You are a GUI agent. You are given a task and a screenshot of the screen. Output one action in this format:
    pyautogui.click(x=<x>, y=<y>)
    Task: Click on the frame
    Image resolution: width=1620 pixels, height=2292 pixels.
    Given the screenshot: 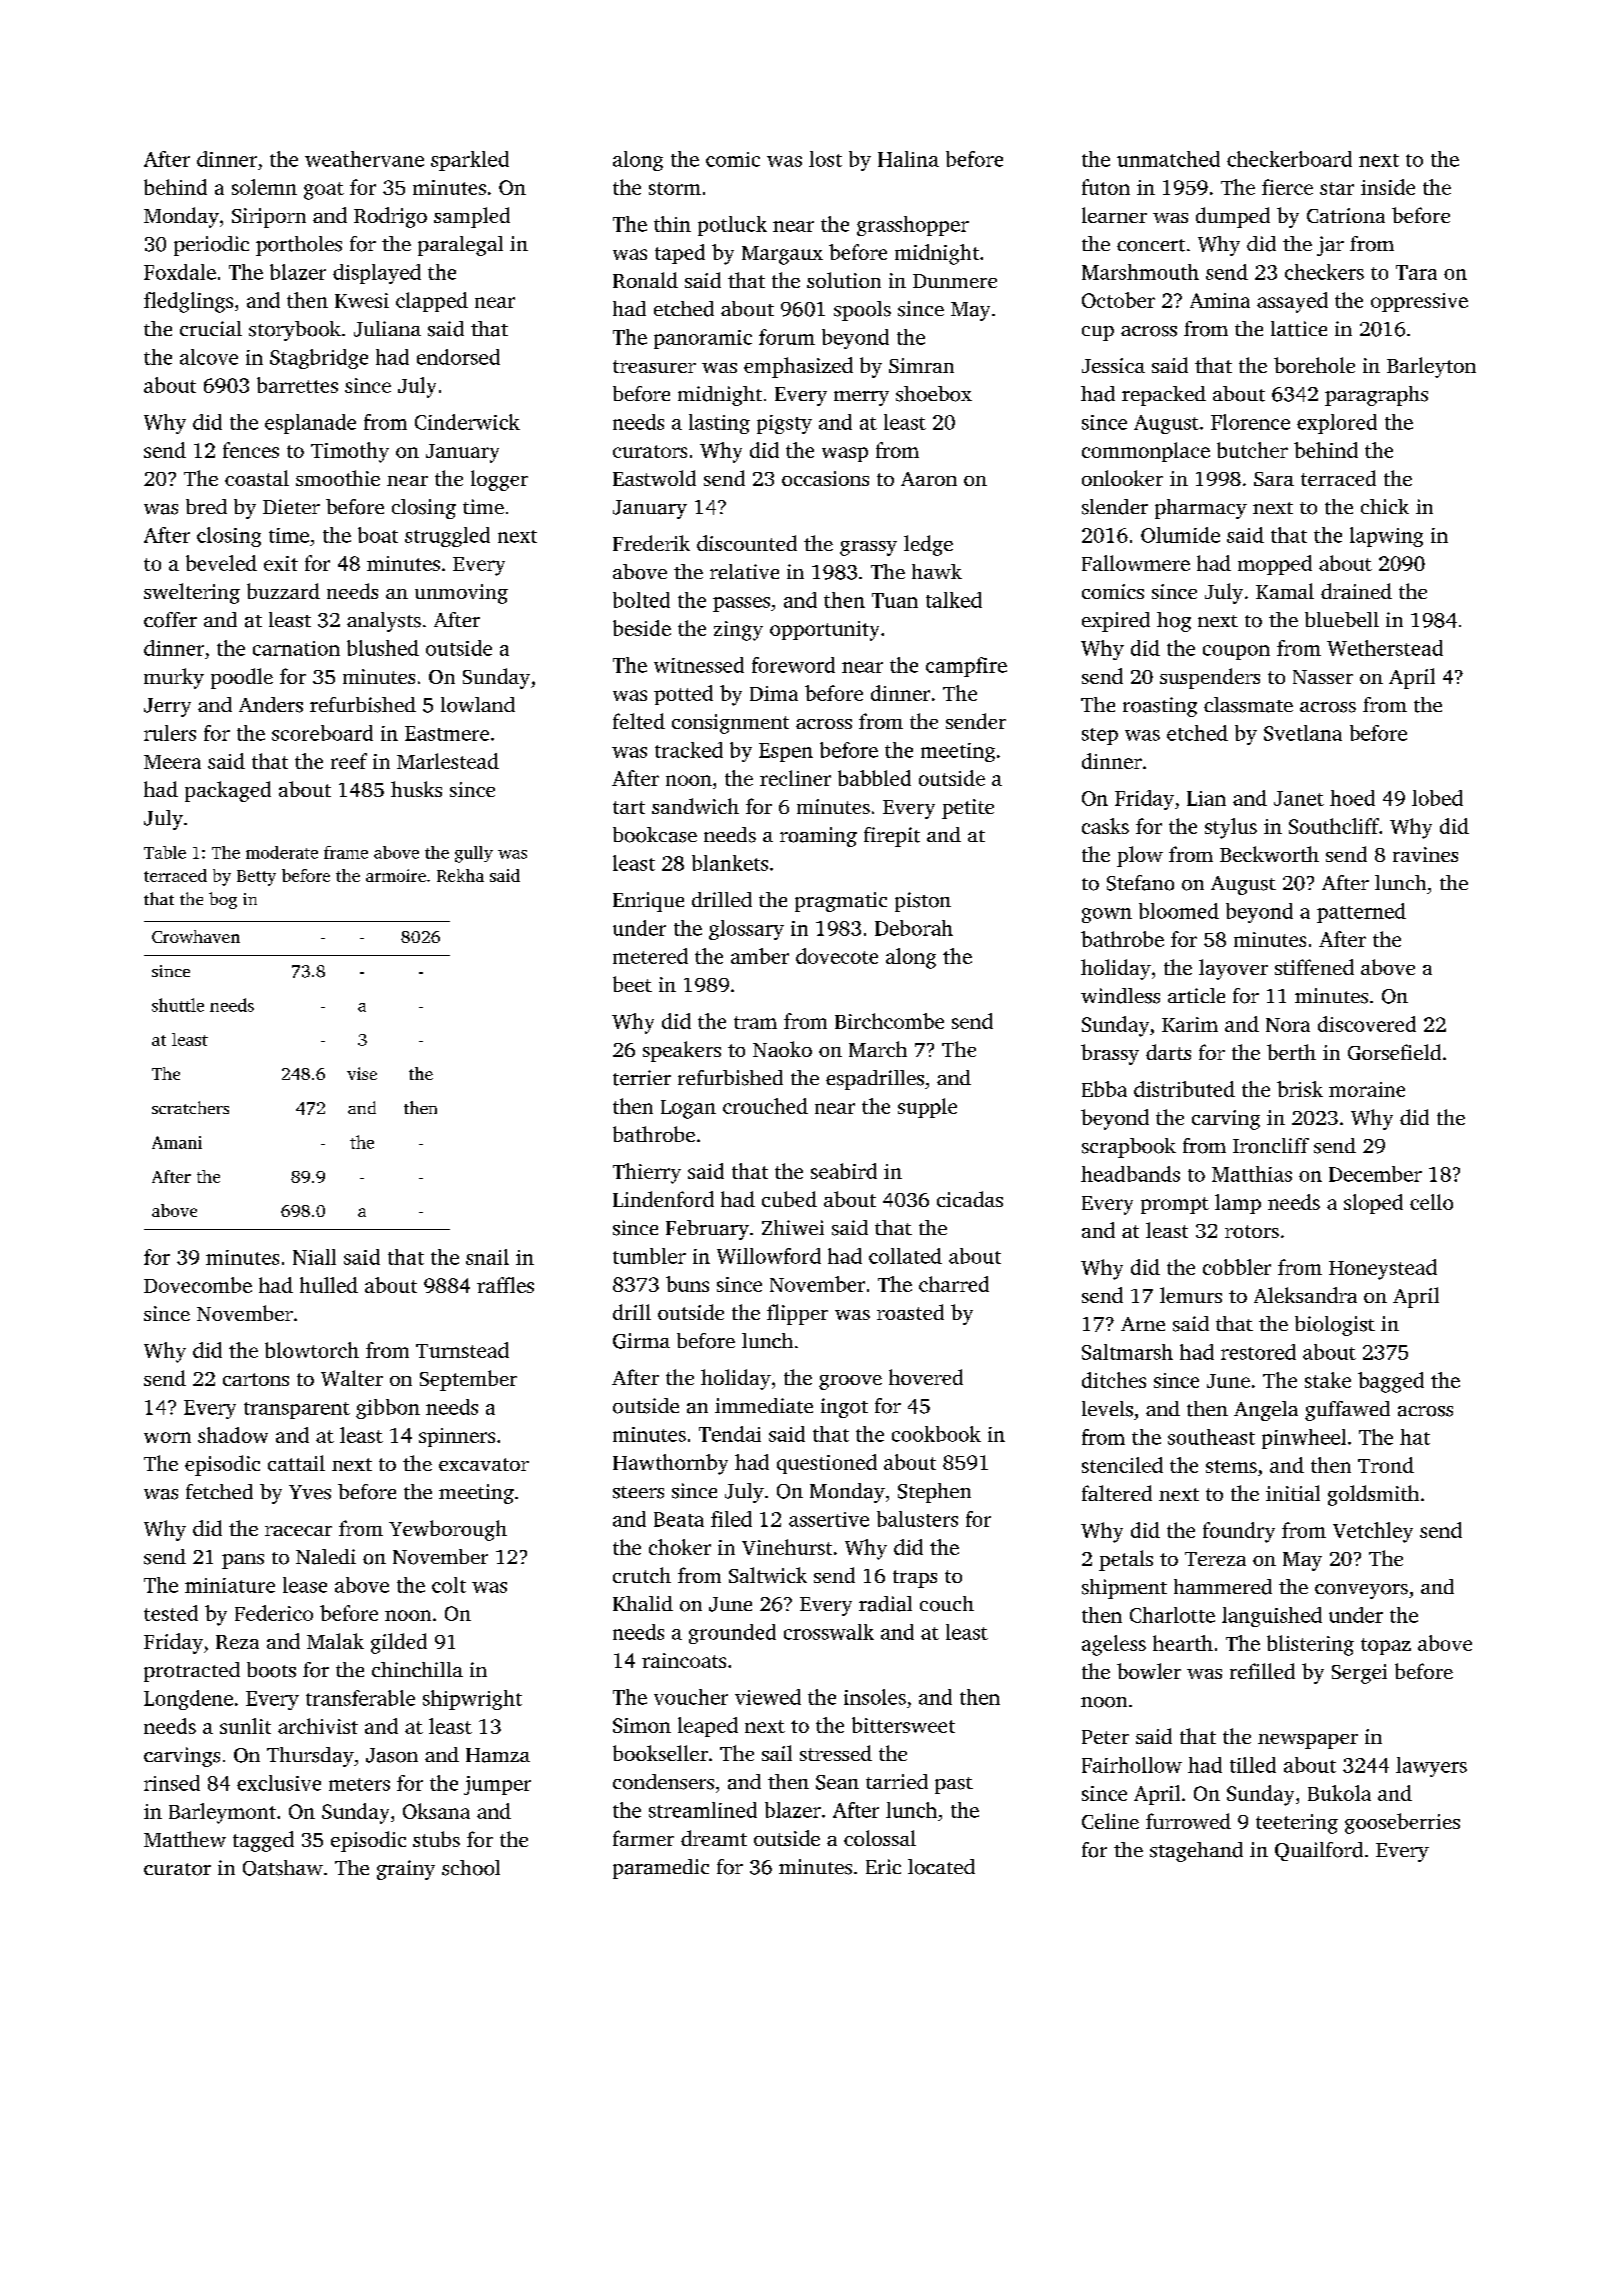 What is the action you would take?
    pyautogui.click(x=346, y=852)
